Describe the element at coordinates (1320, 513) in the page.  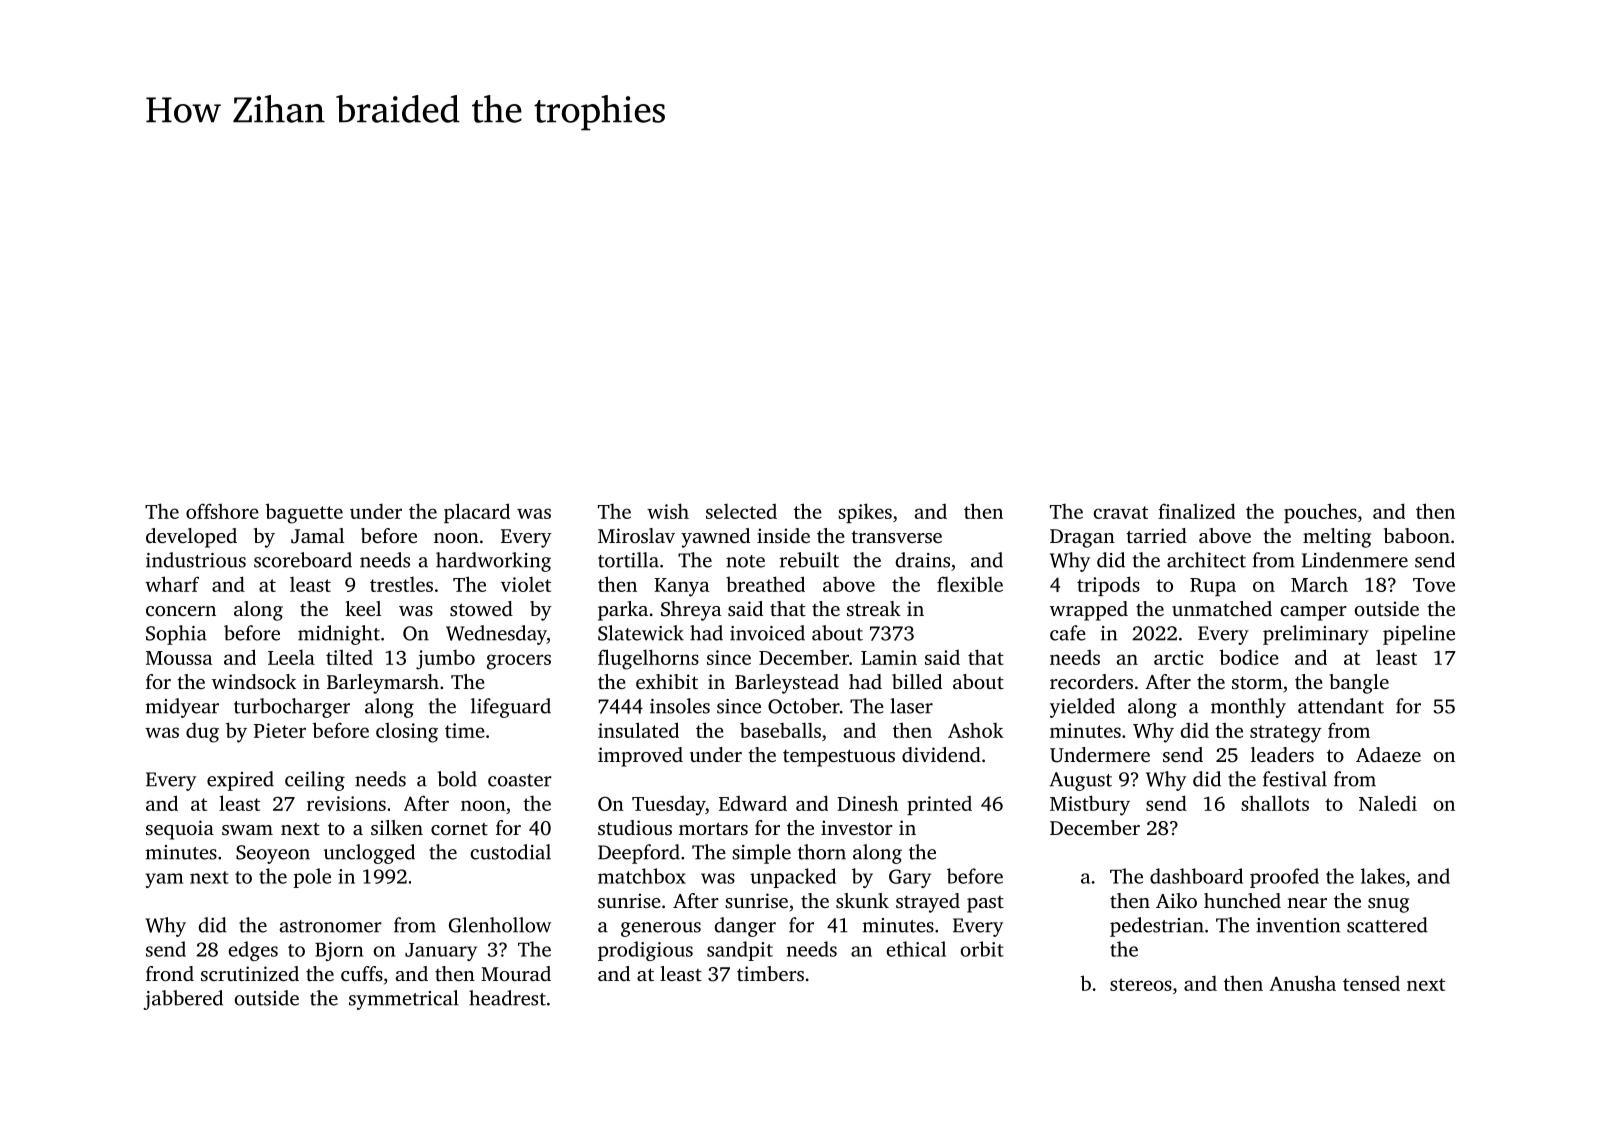
I see `pouches` at that location.
